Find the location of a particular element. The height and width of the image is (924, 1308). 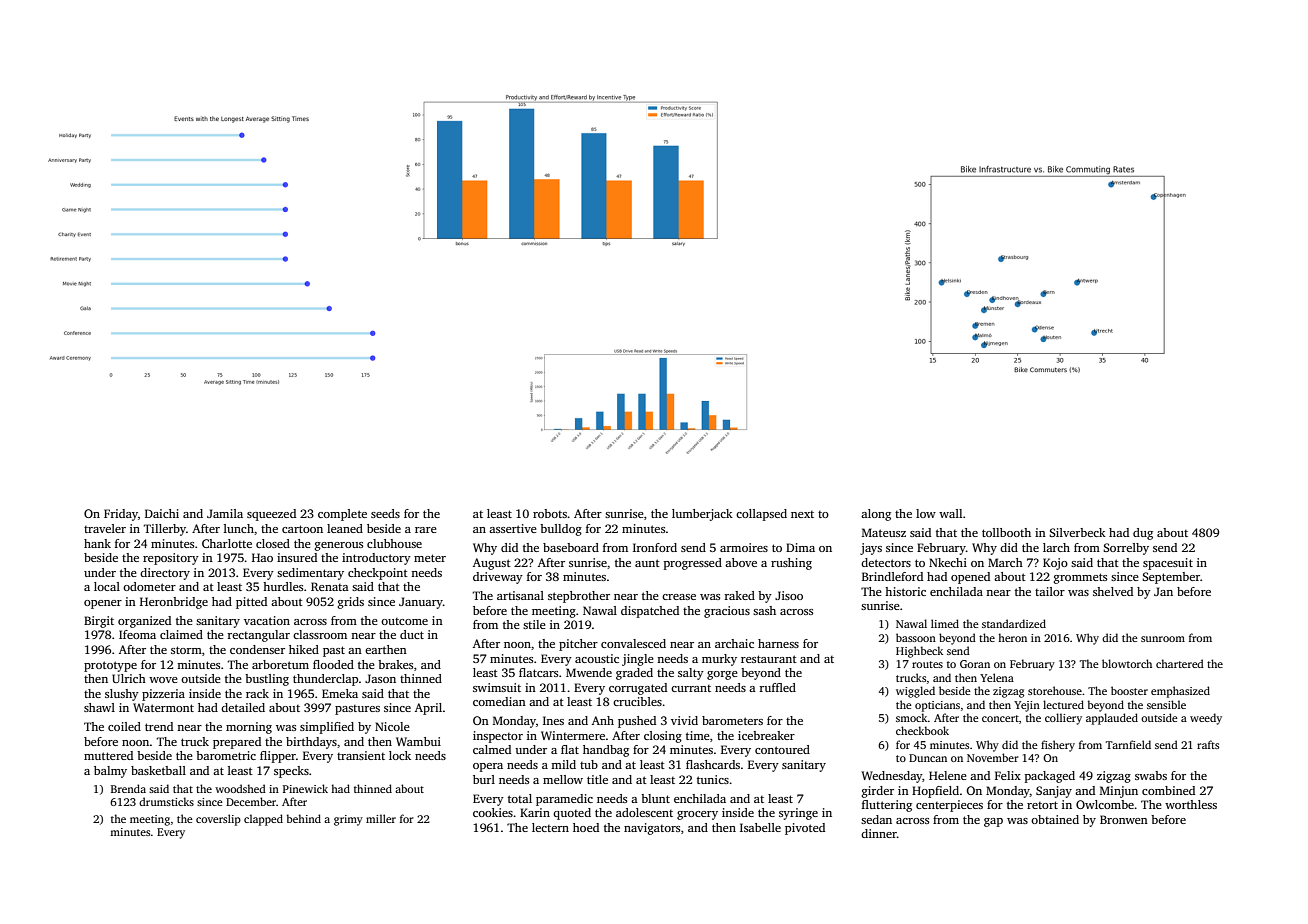

bulldog is located at coordinates (561, 530).
